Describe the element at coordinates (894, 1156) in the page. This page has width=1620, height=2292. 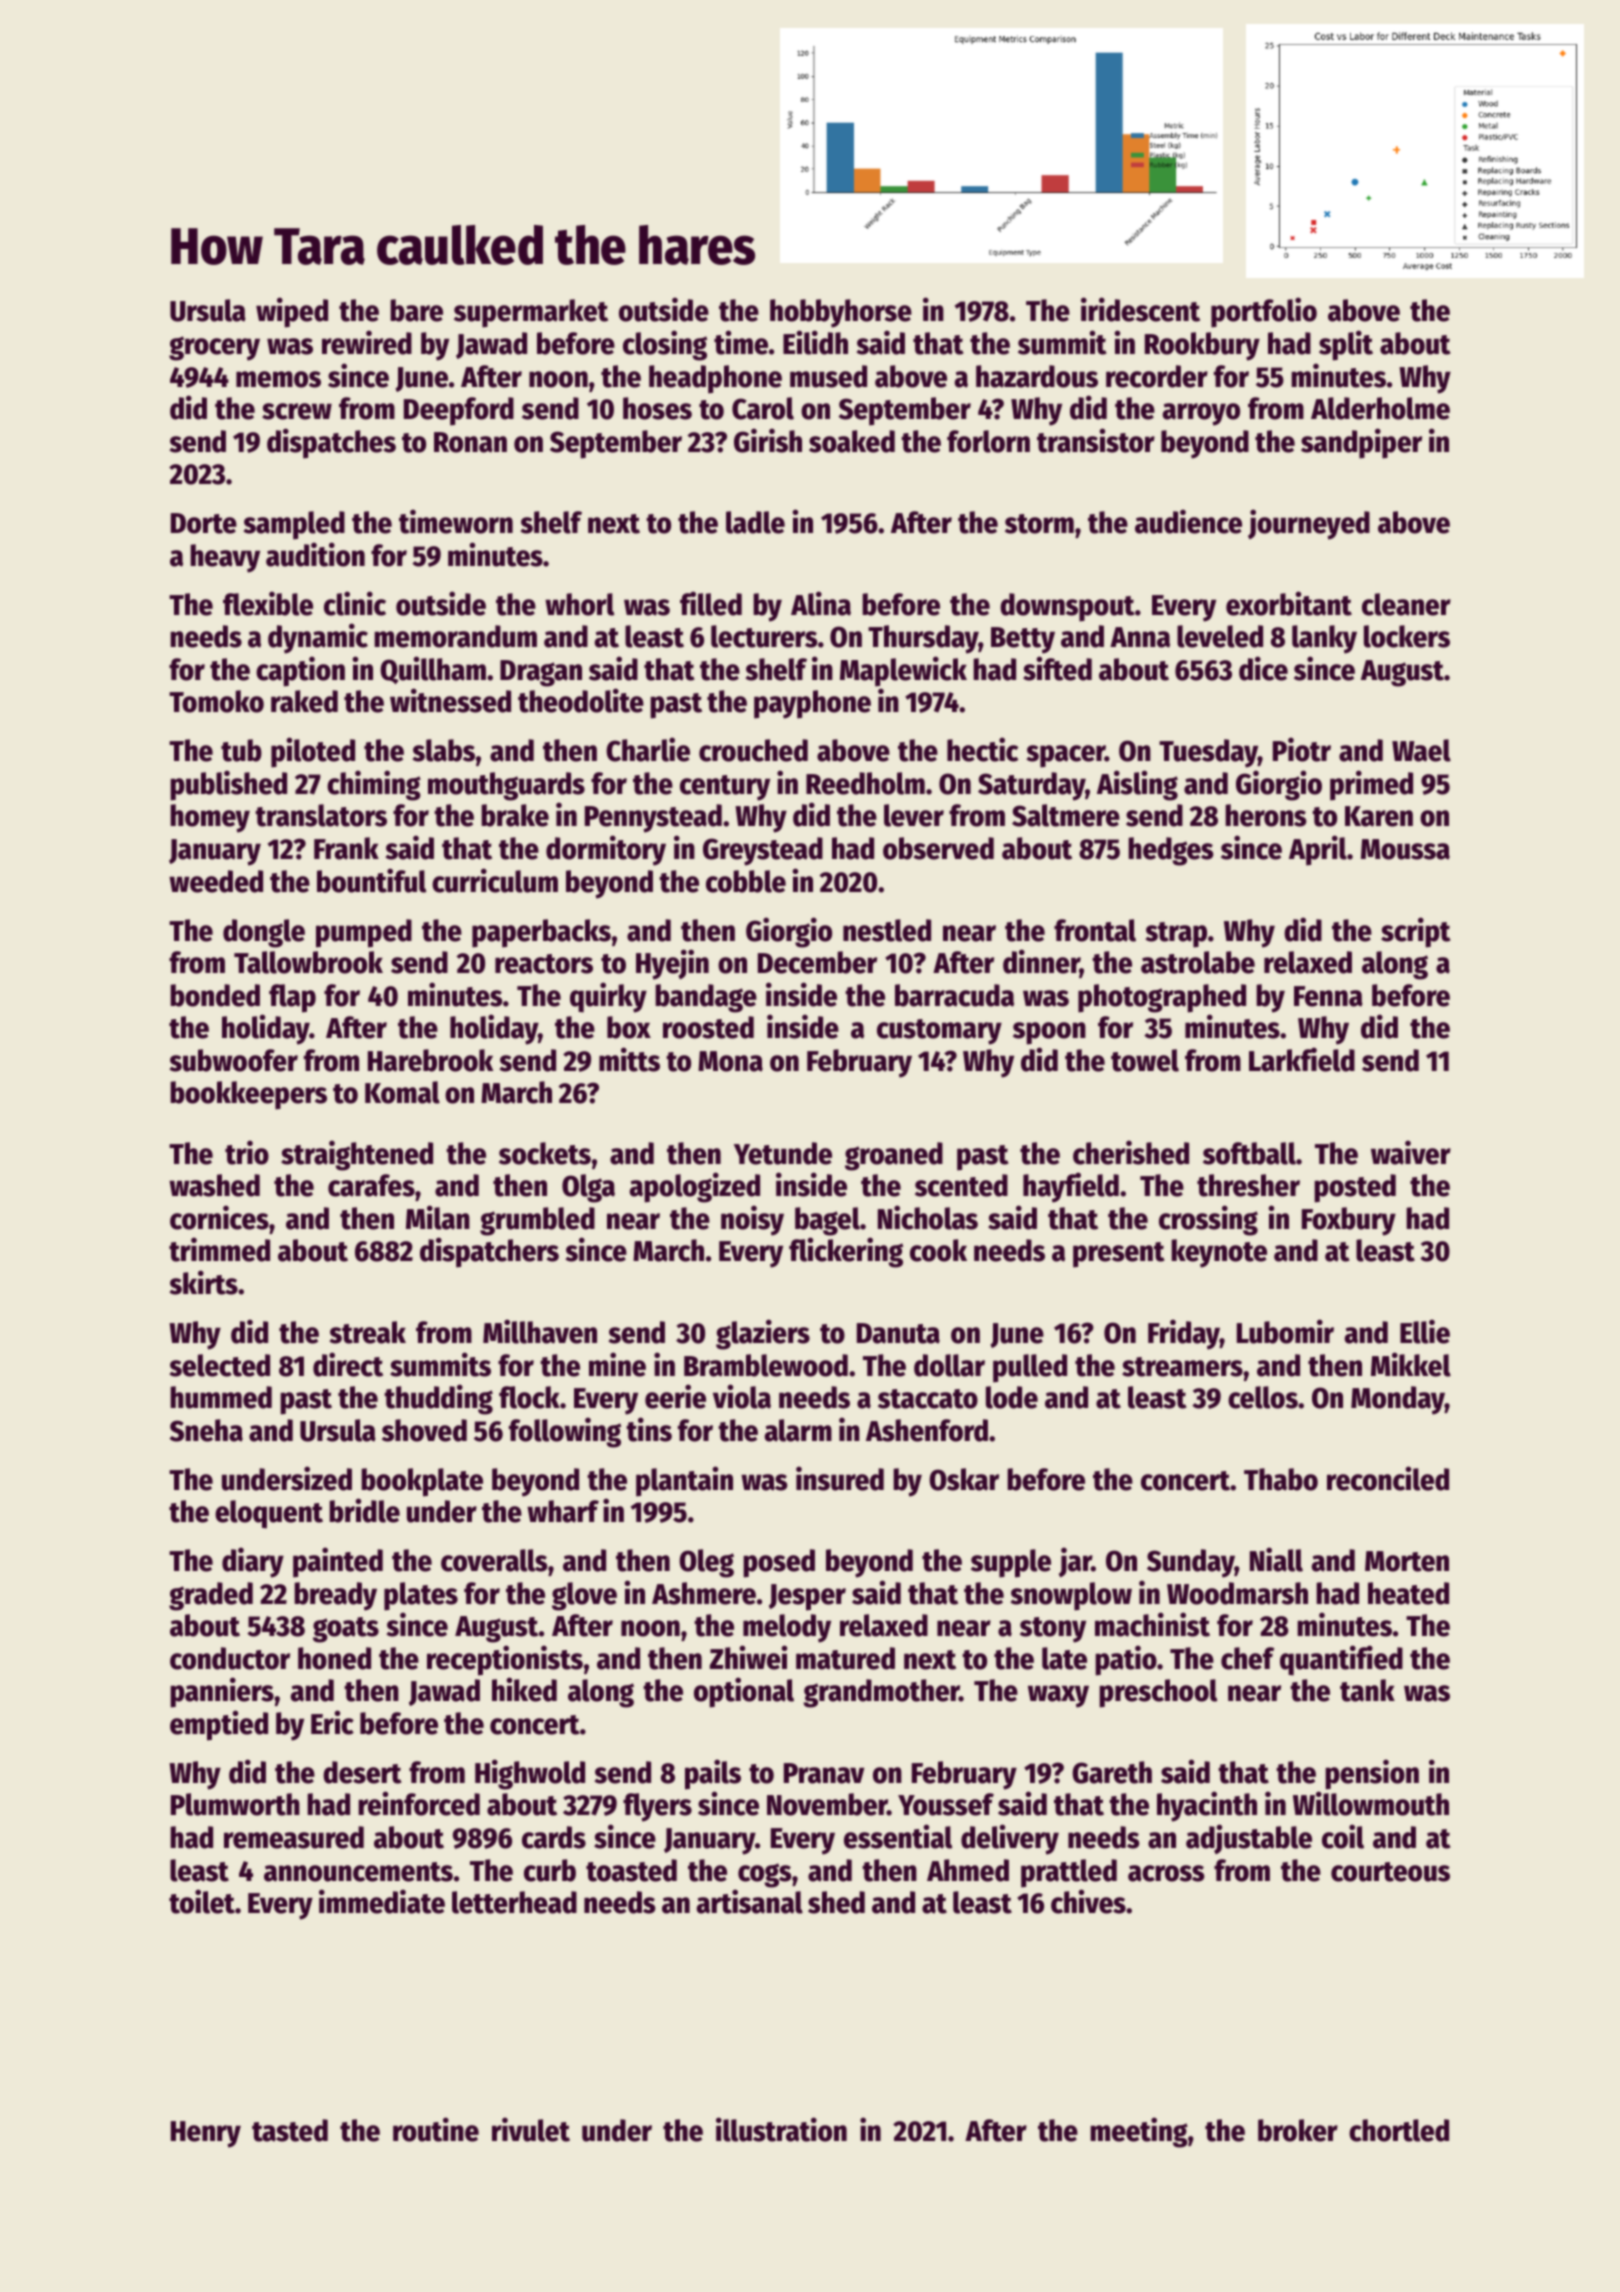
I see `groaned` at that location.
